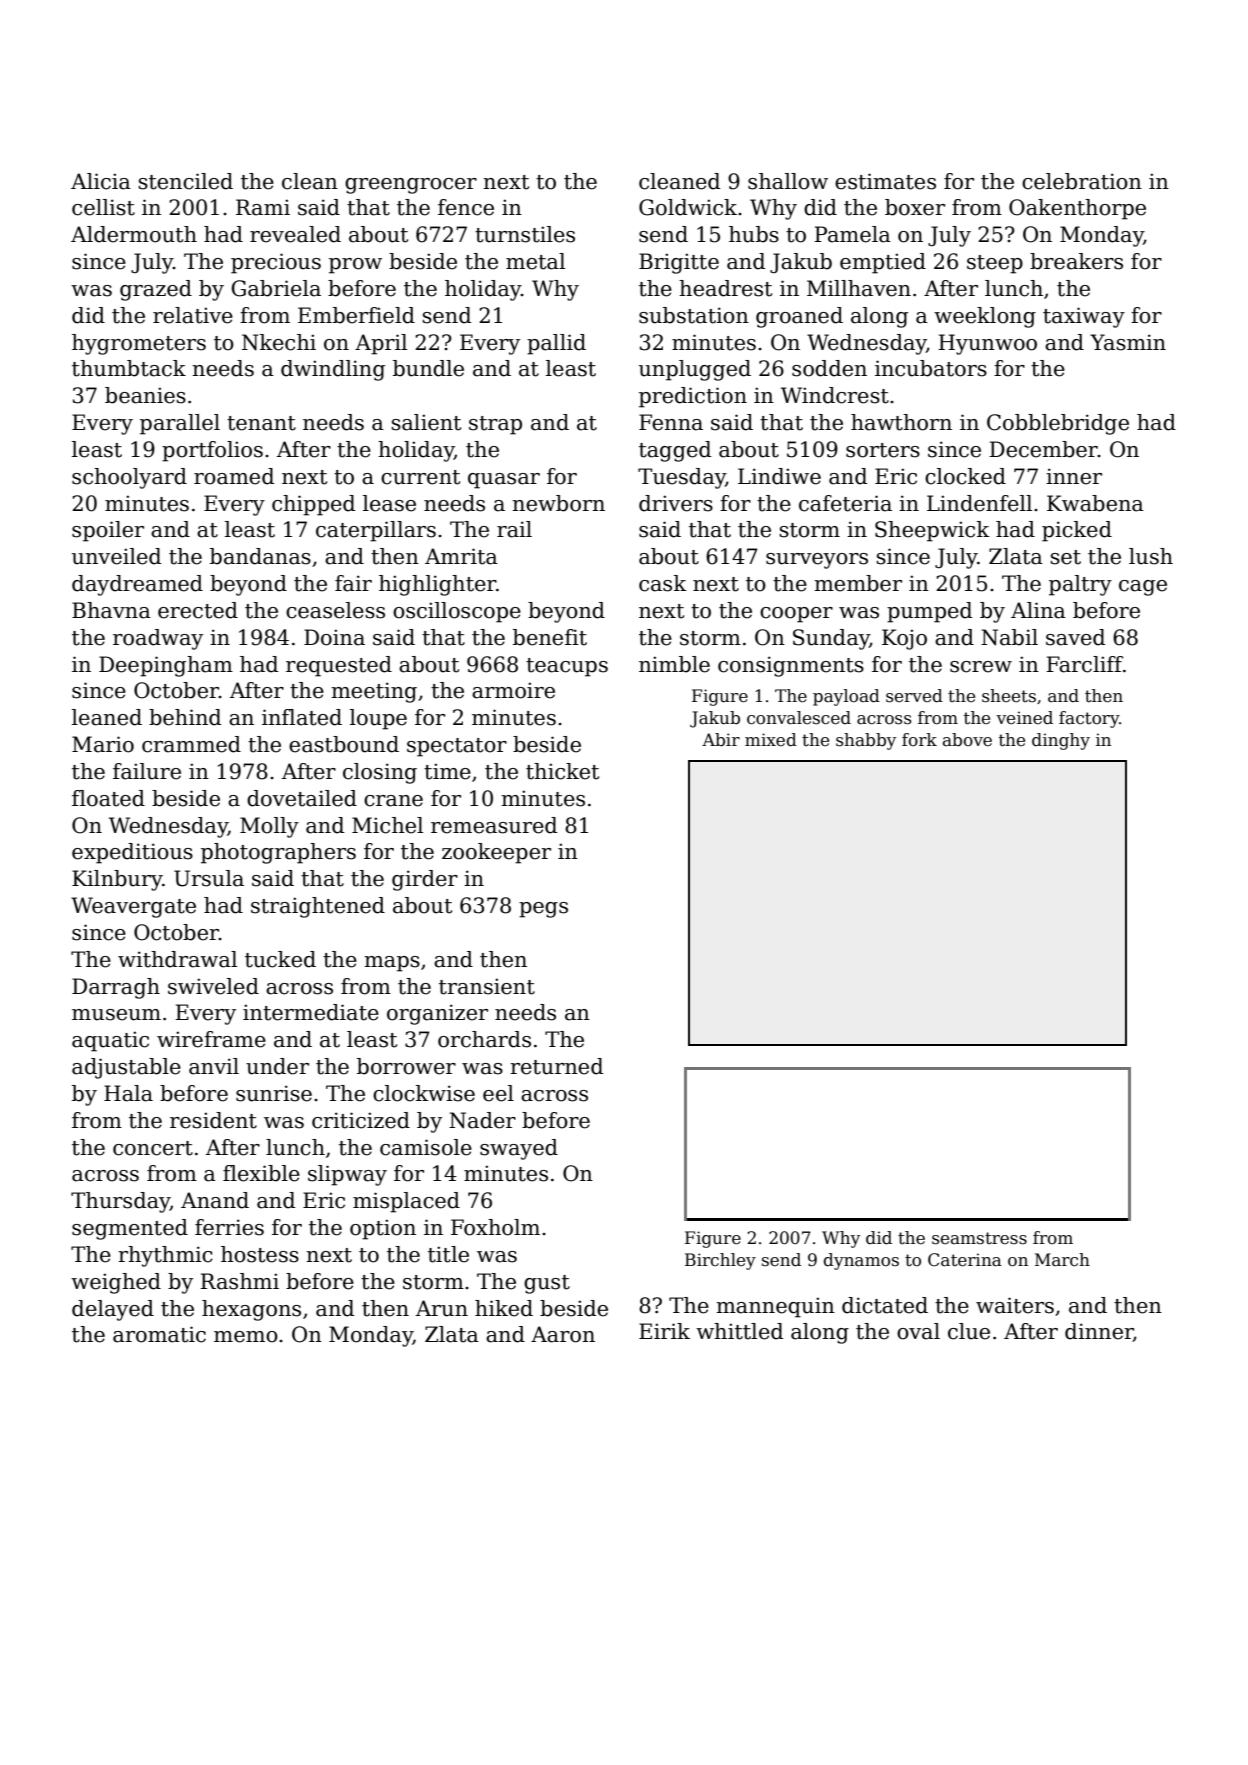 This document has width=1248, height=1765. I want to click on Alicia, so click(101, 181).
